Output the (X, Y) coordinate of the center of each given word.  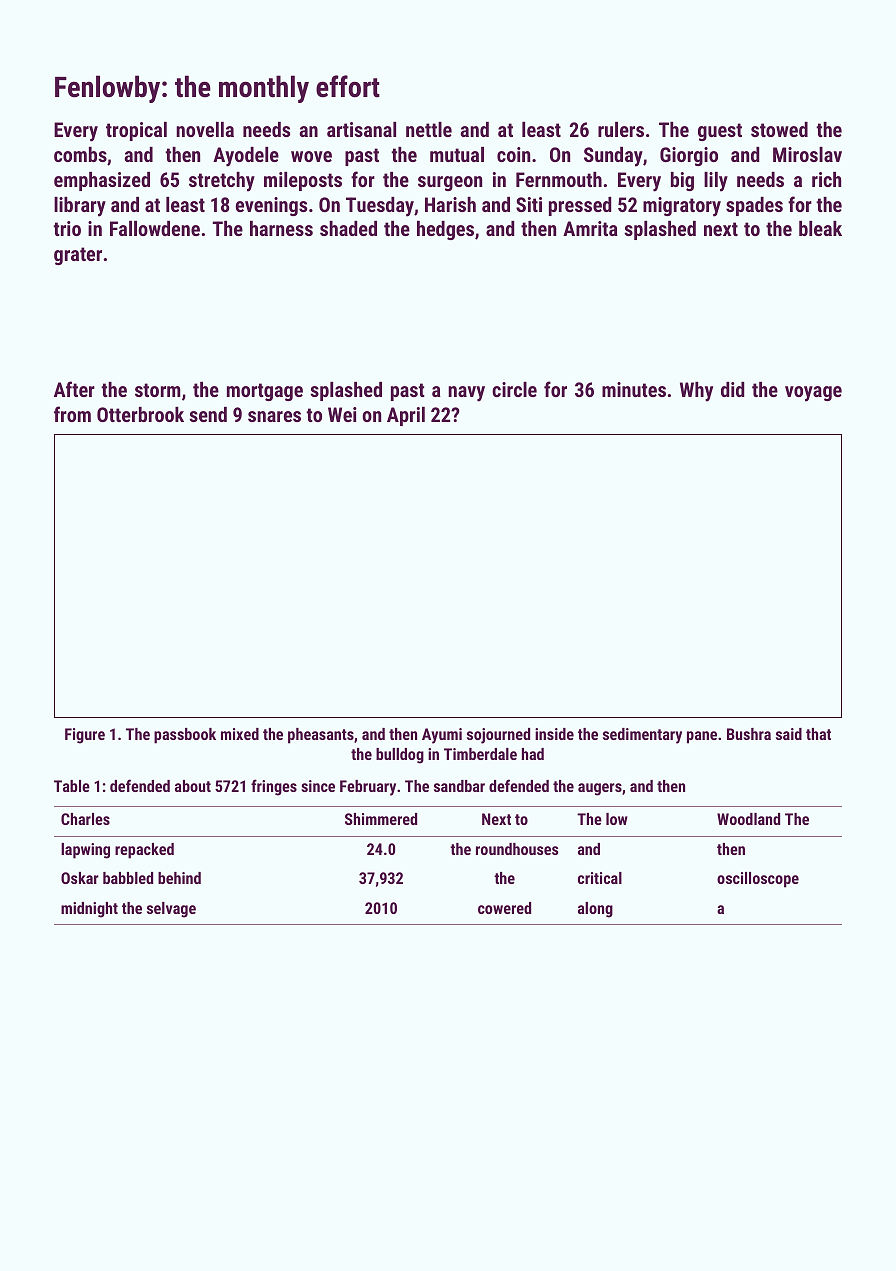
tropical (136, 131)
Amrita (590, 228)
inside (554, 734)
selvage (171, 910)
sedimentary (642, 736)
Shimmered (381, 819)
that (818, 734)
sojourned (498, 736)
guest (720, 132)
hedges (445, 230)
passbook (185, 736)
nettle (429, 129)
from (72, 414)
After (74, 389)
